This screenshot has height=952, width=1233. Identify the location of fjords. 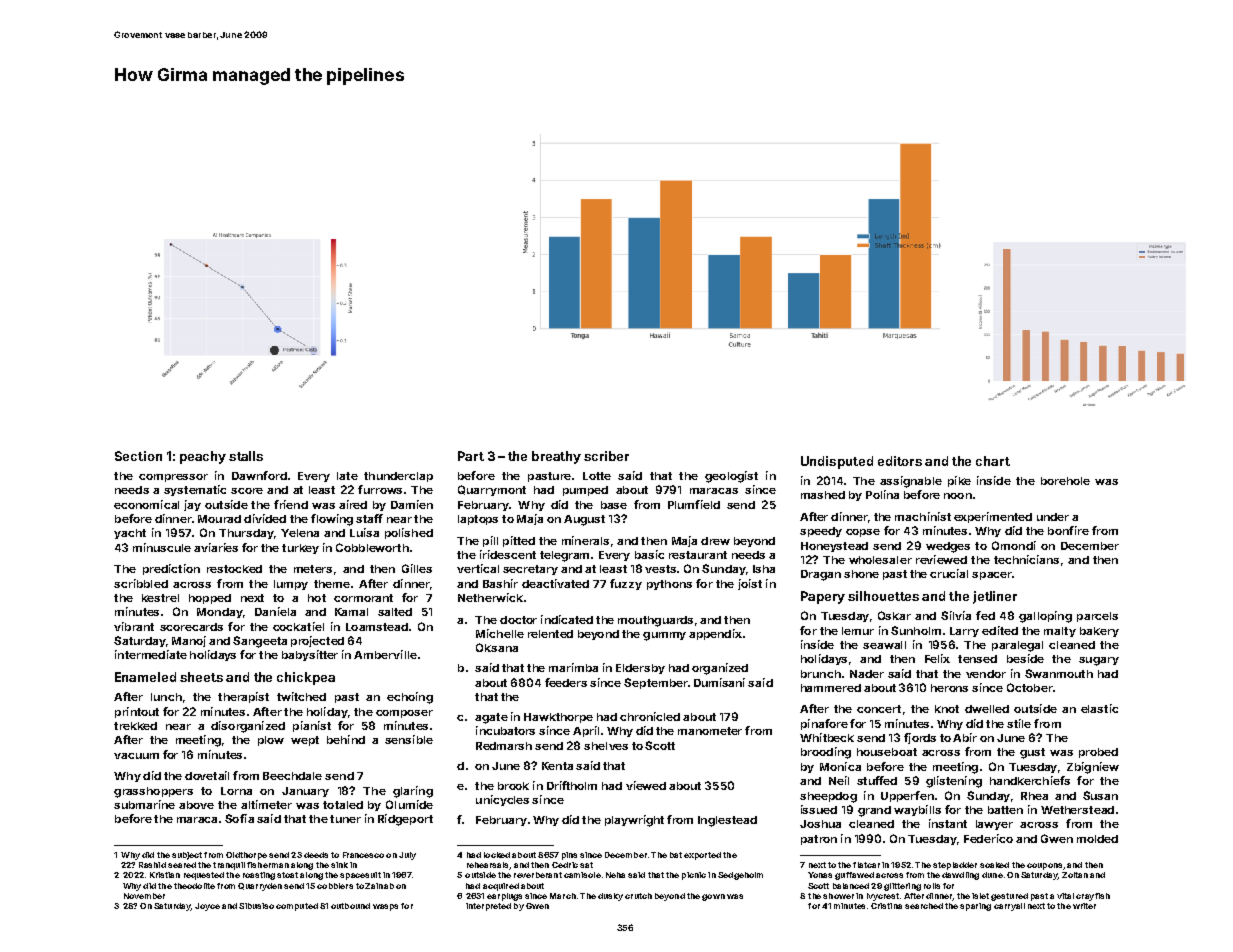
(920, 738).
